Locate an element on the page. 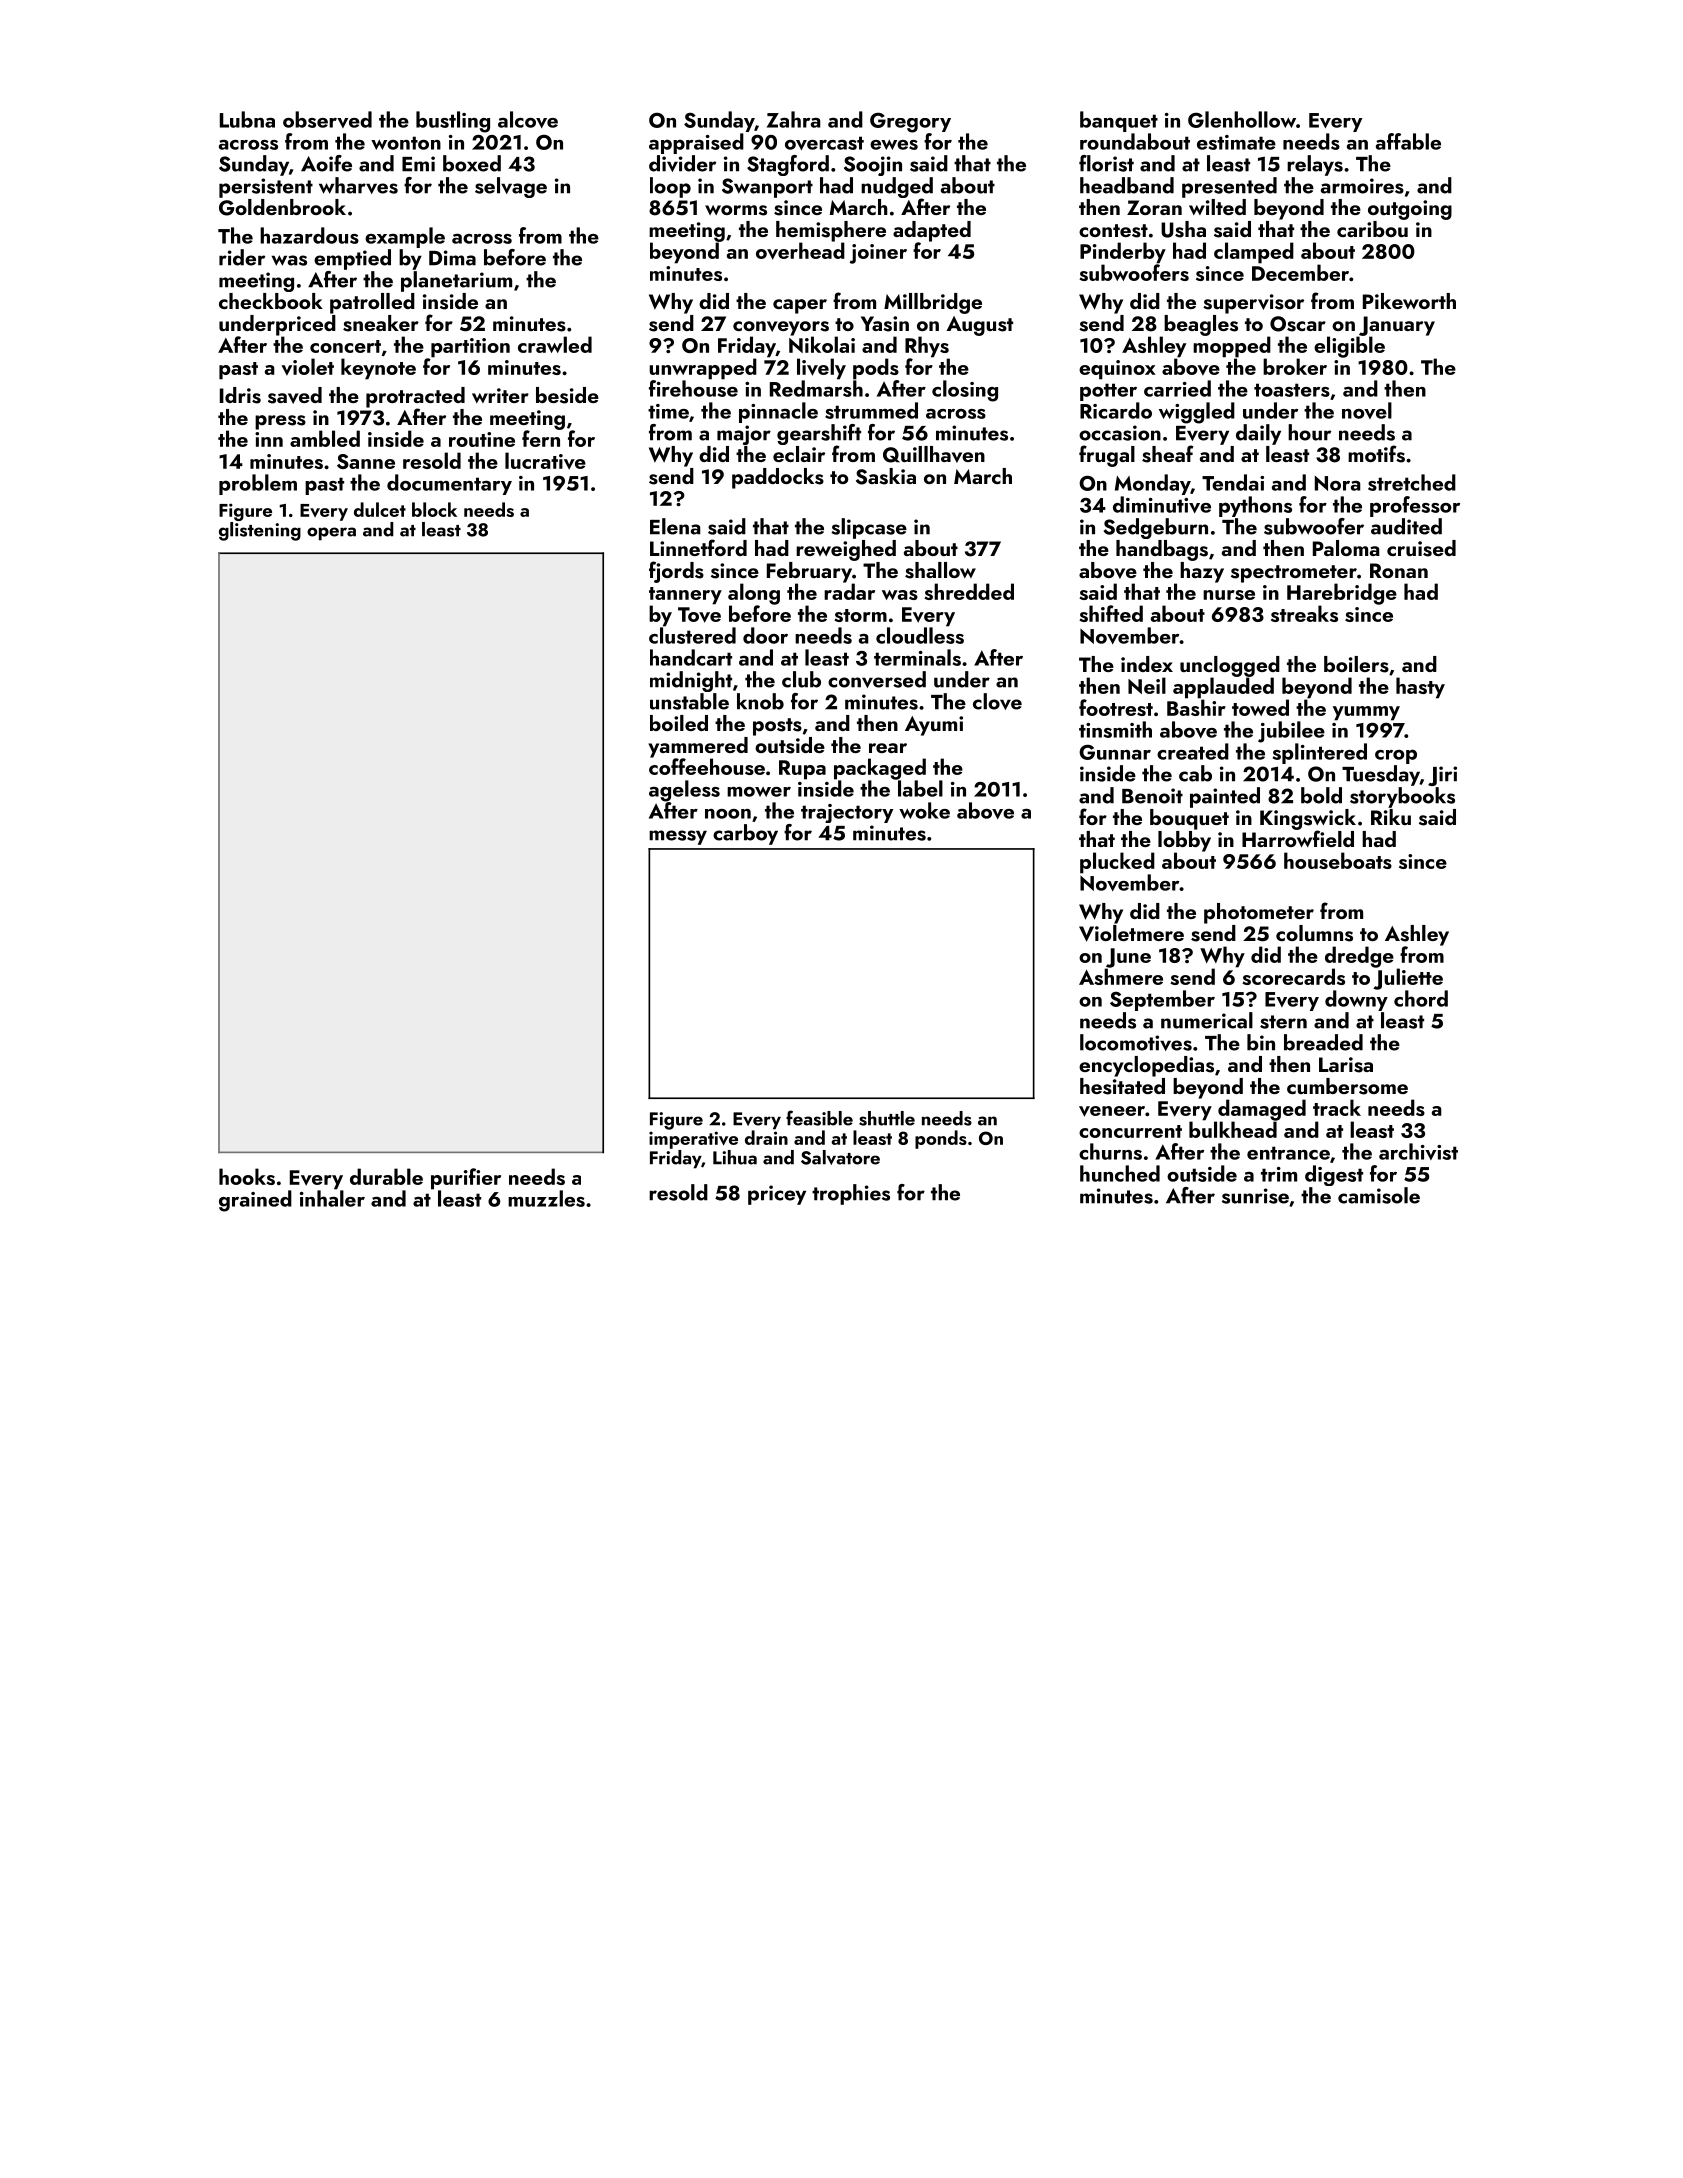 The width and height of the page is (1683, 2178). carried is located at coordinates (1177, 388).
